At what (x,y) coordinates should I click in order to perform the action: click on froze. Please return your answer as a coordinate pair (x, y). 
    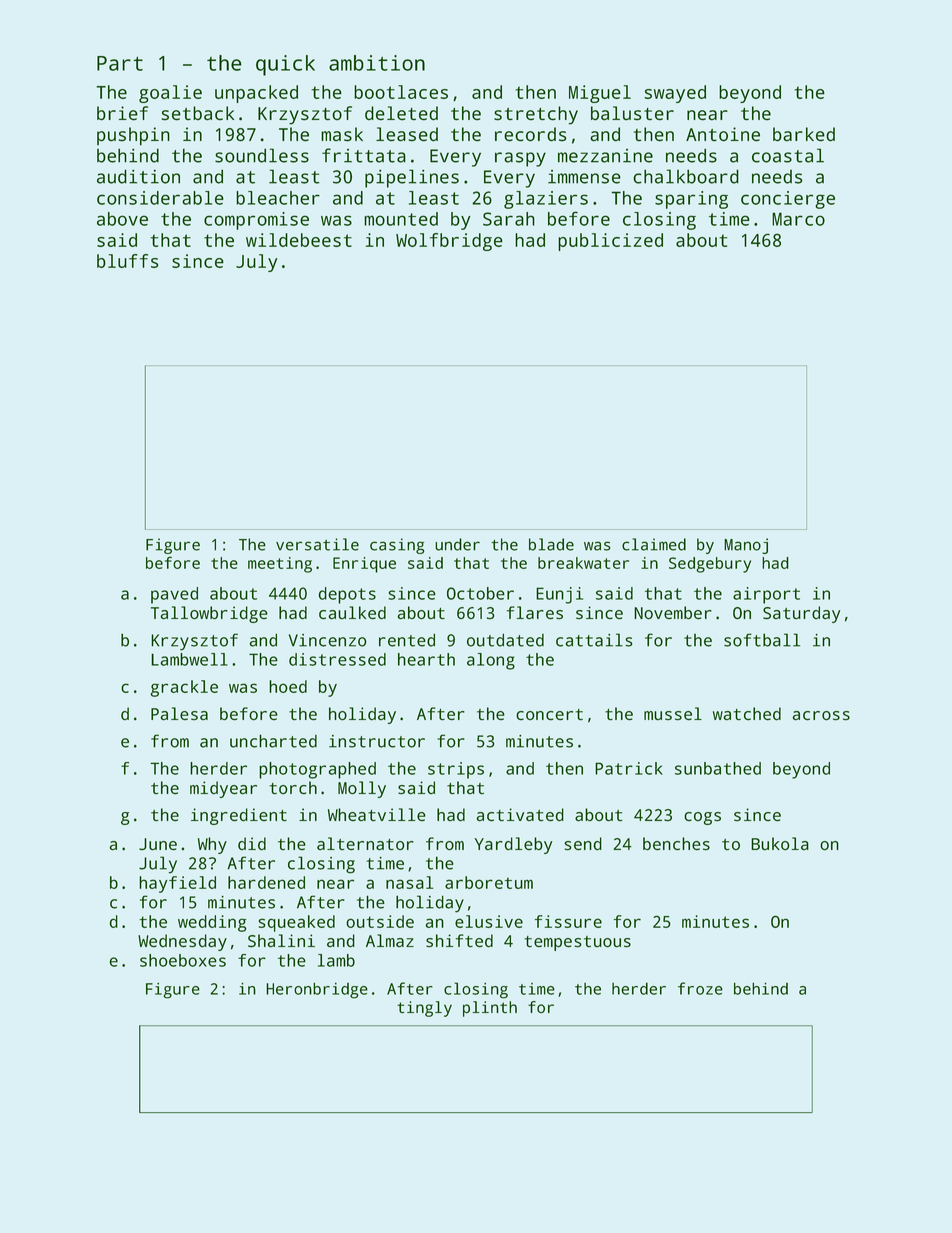
    Looking at the image, I should click on (700, 988).
